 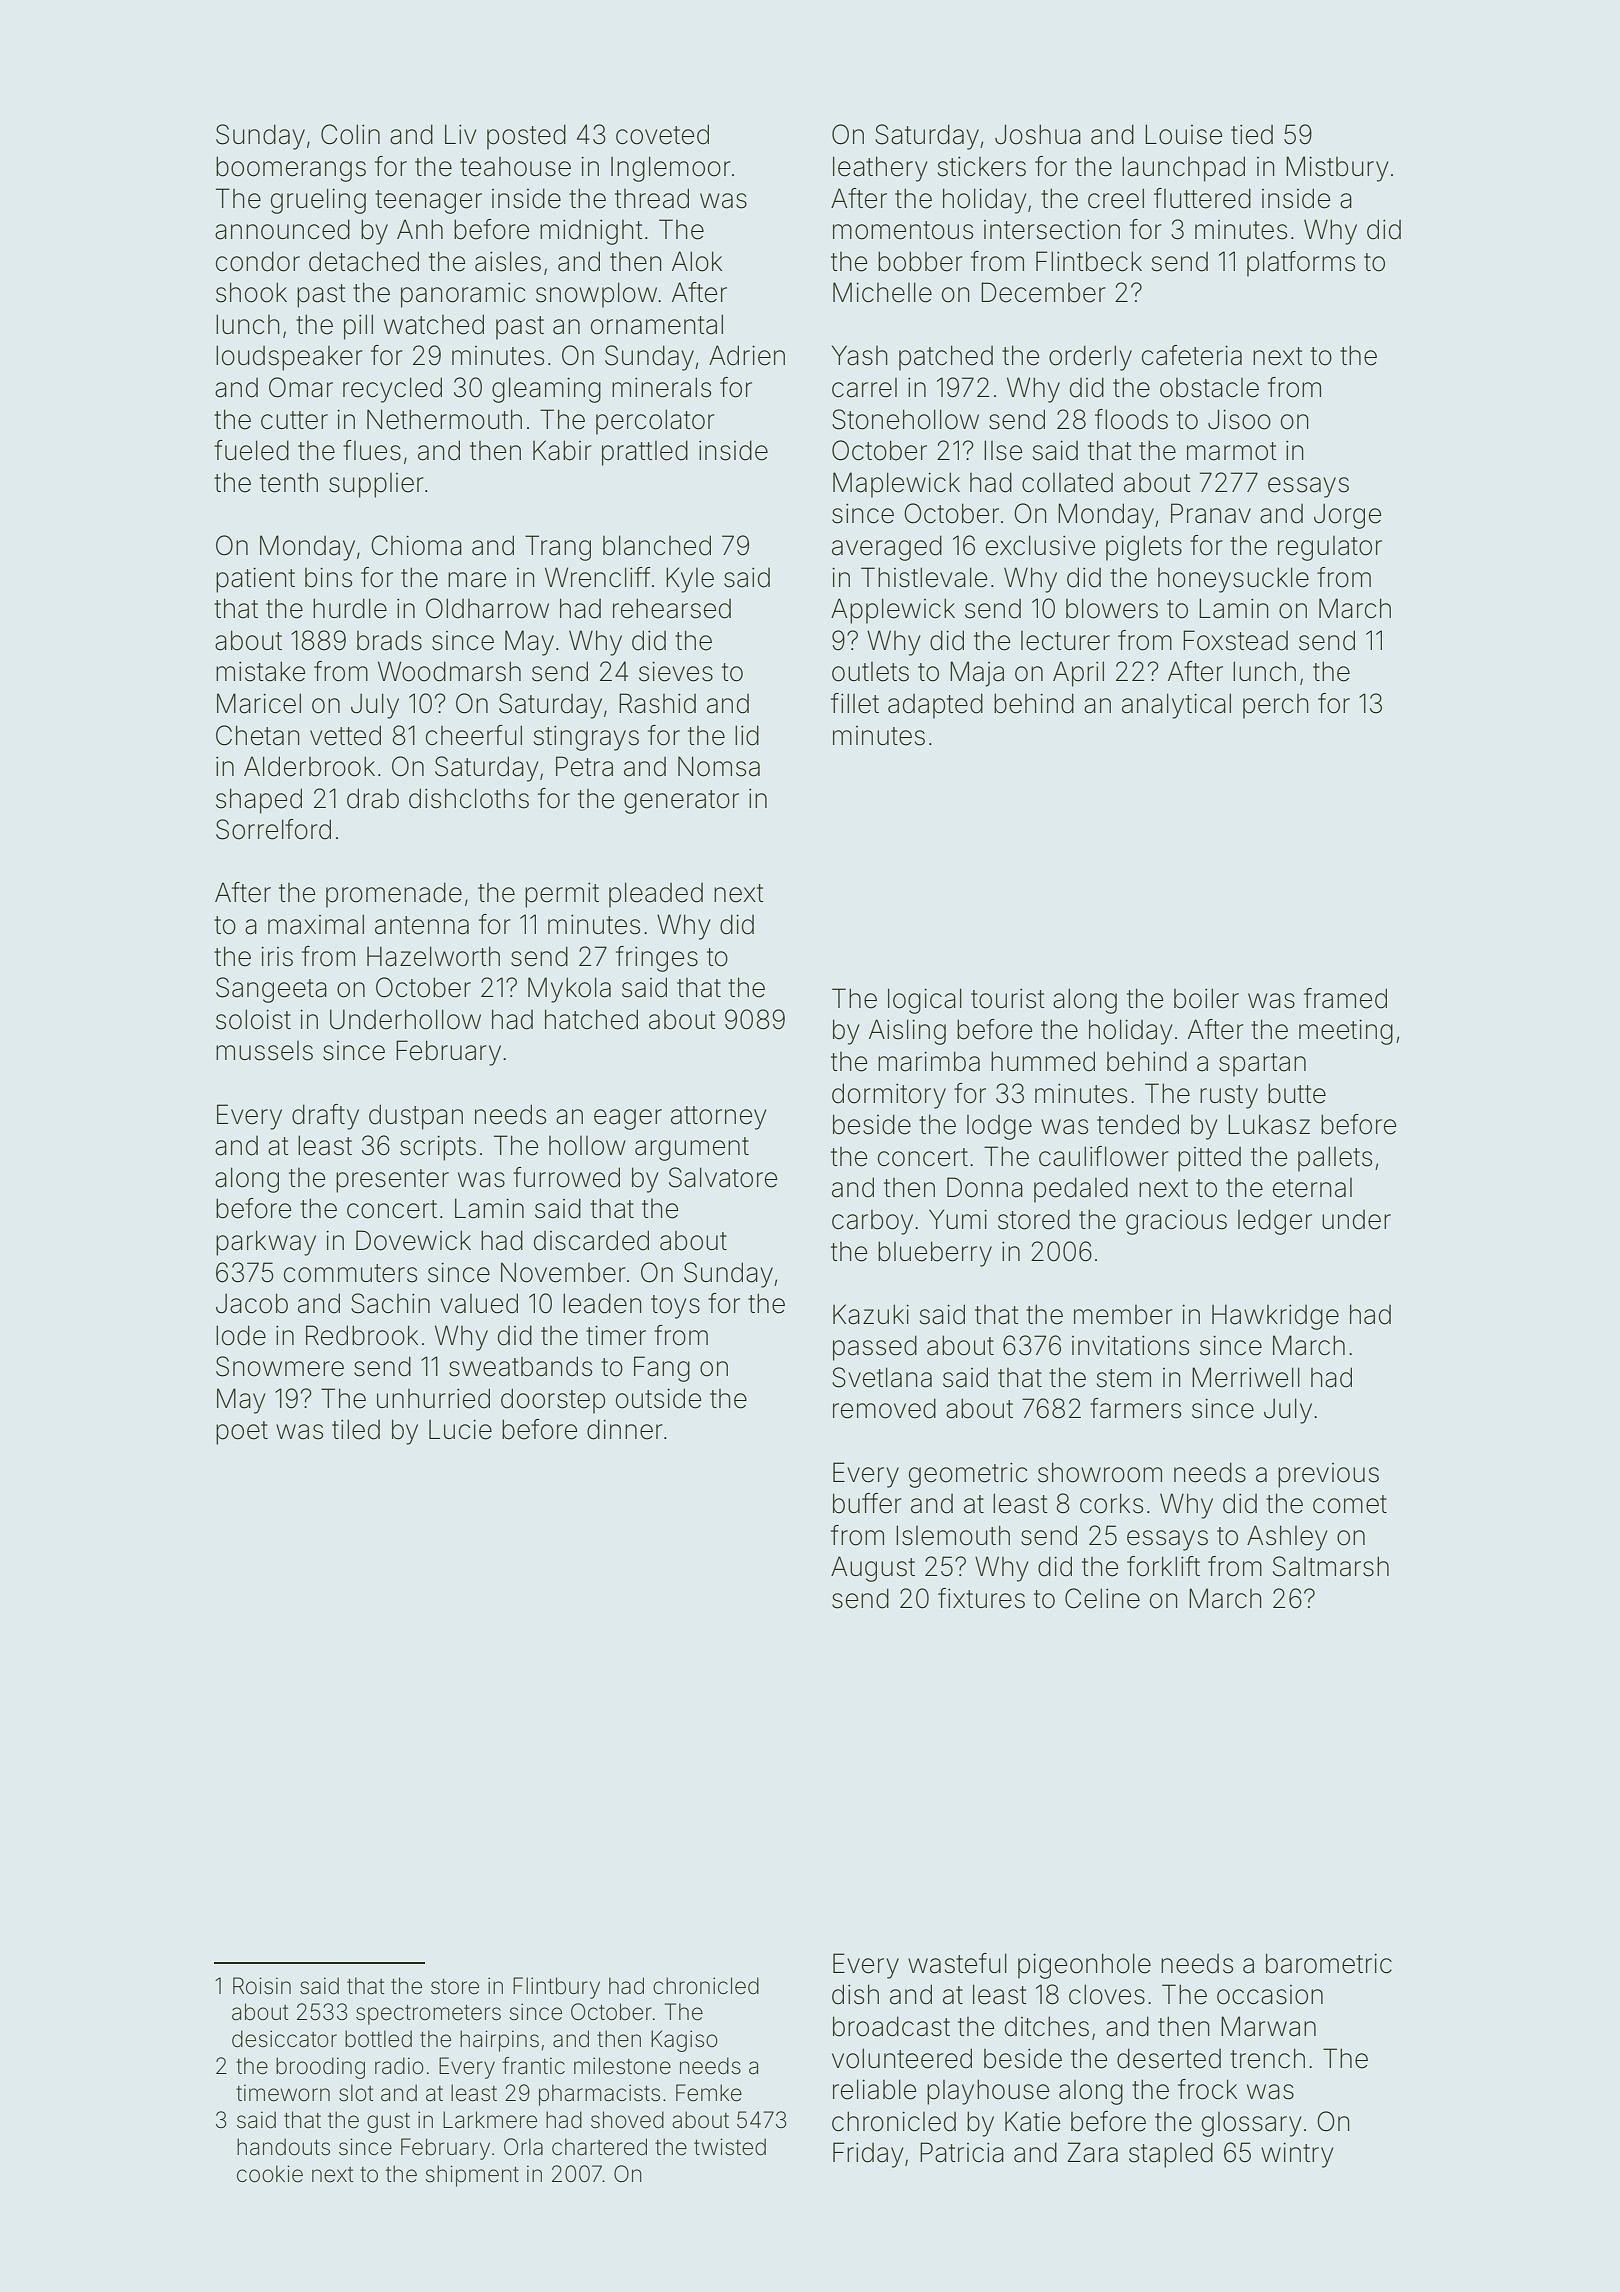 What do you see at coordinates (350, 134) in the page?
I see `Colin` at bounding box center [350, 134].
